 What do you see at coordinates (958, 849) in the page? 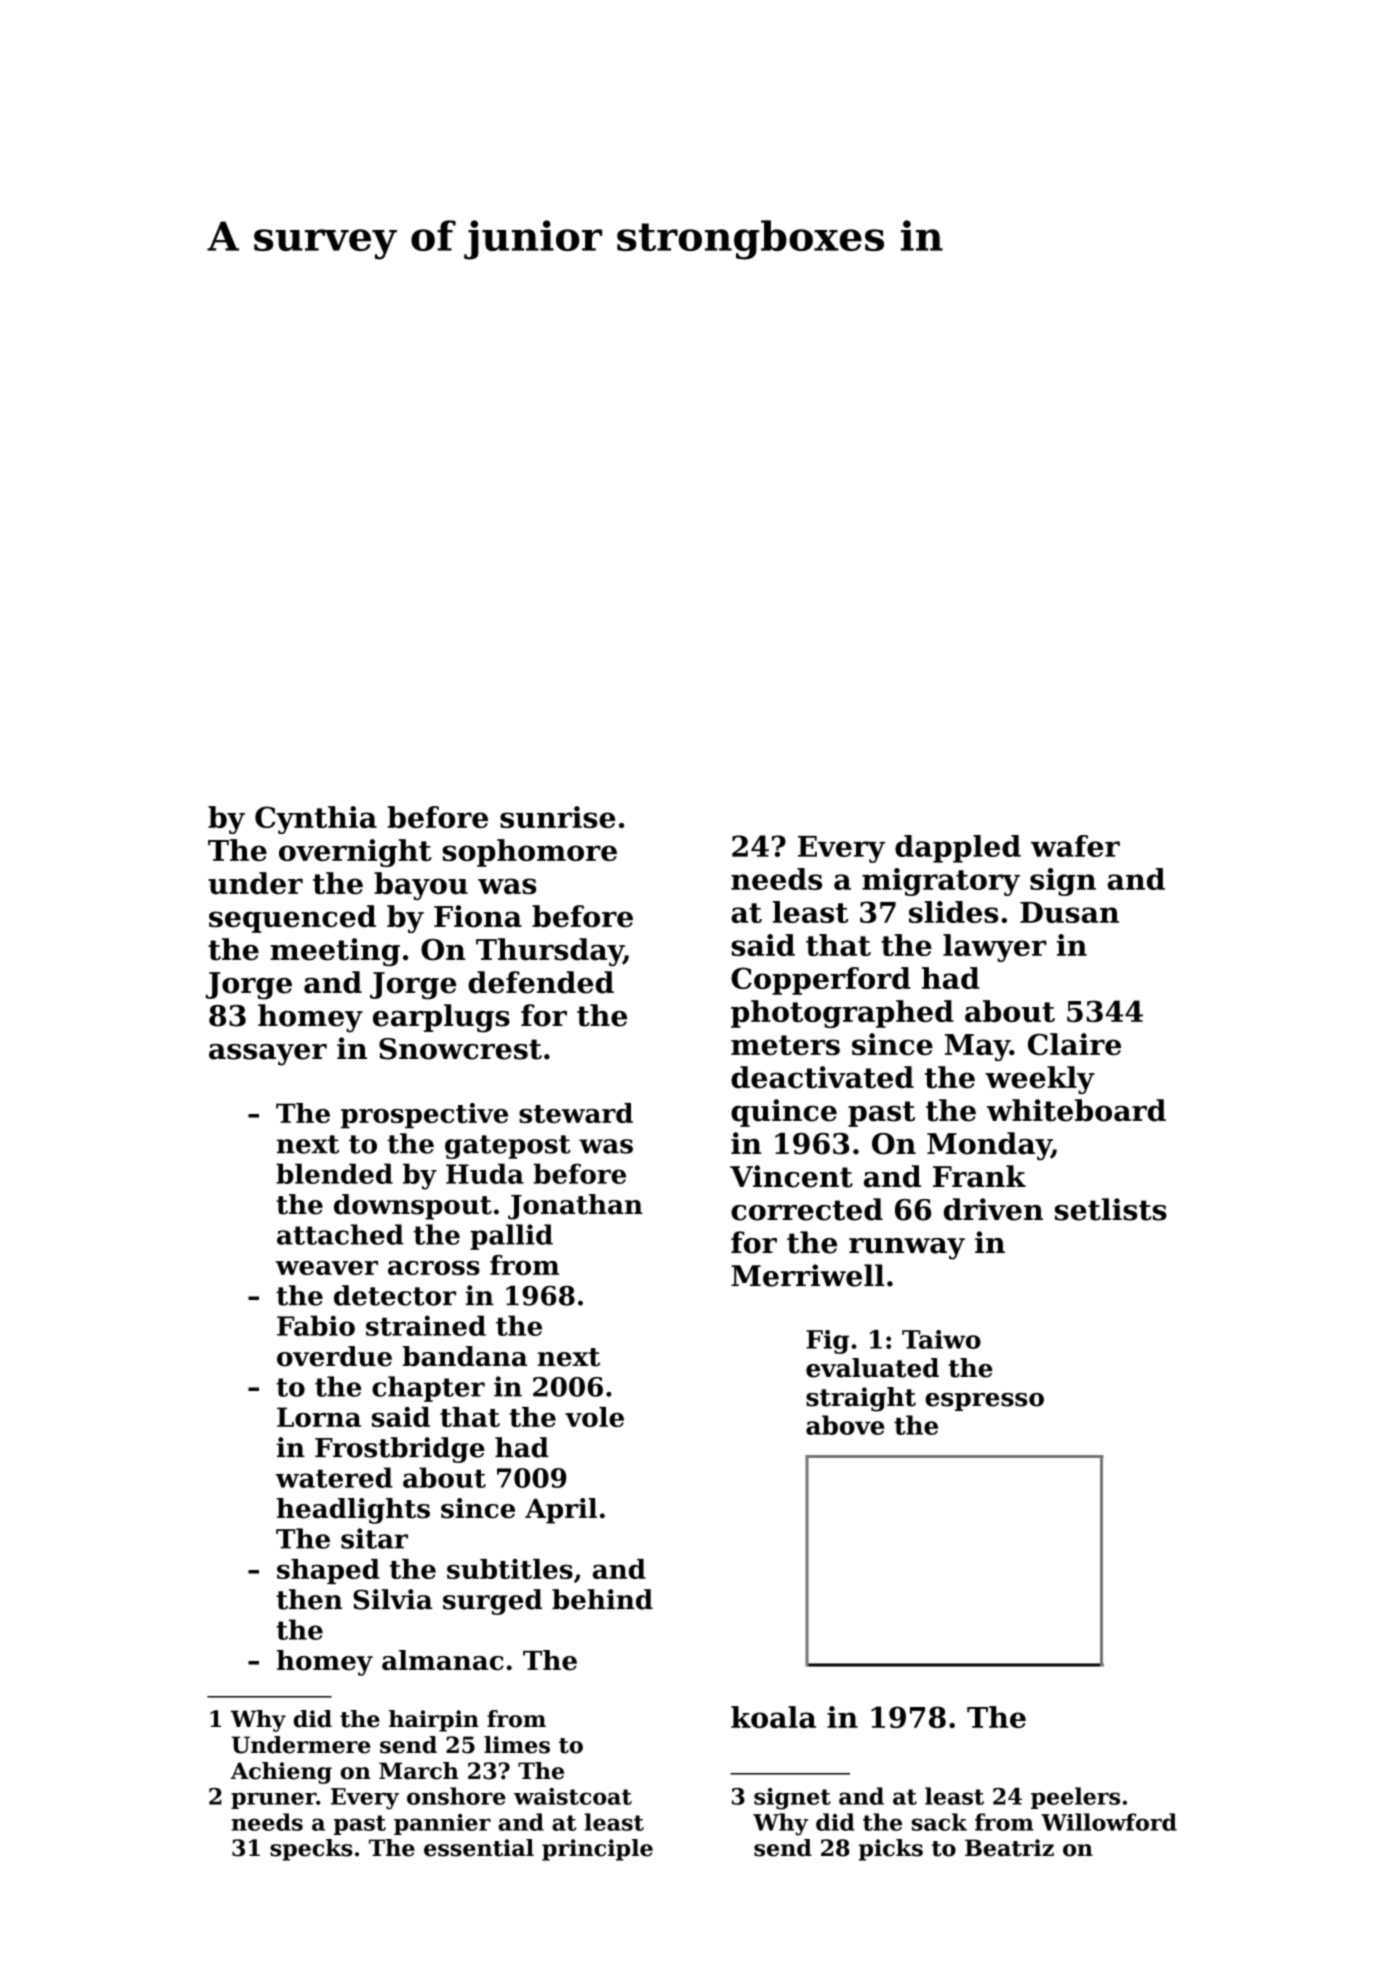
I see `dappled` at bounding box center [958, 849].
